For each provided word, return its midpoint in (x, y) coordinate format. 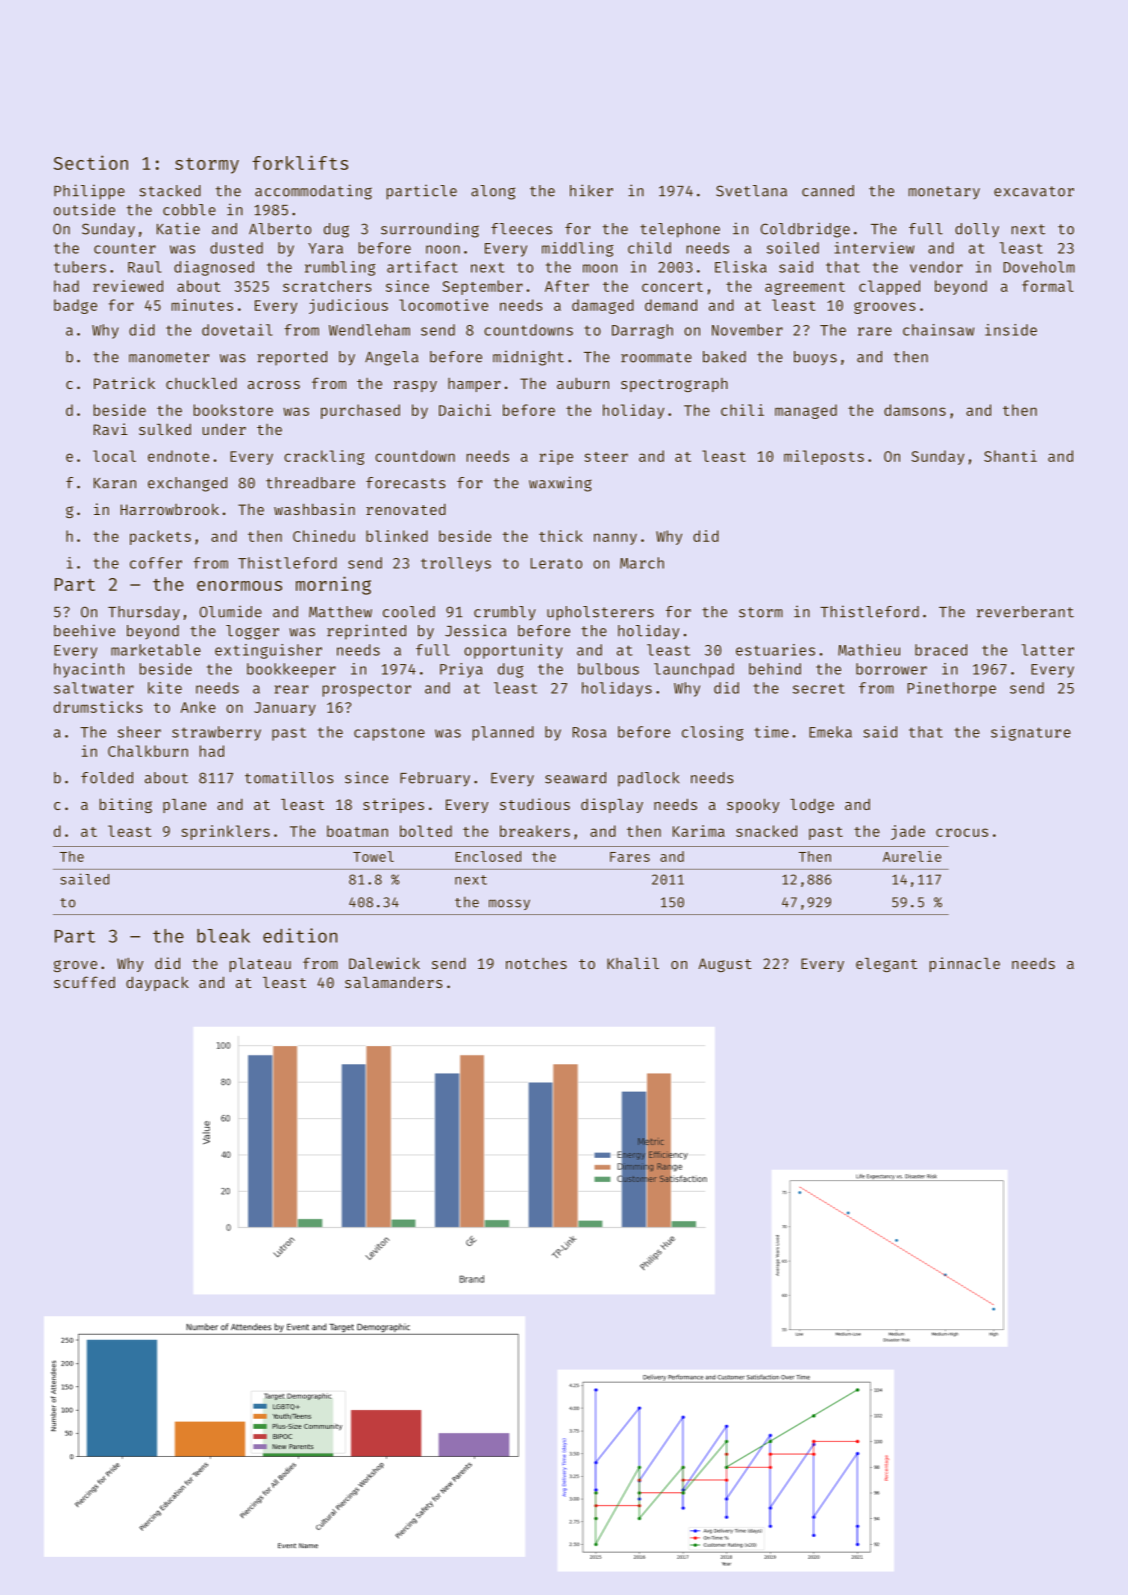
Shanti (1010, 456)
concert (672, 287)
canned (828, 191)
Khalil (633, 963)
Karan (115, 483)
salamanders (394, 982)
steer (606, 457)
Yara (325, 248)
